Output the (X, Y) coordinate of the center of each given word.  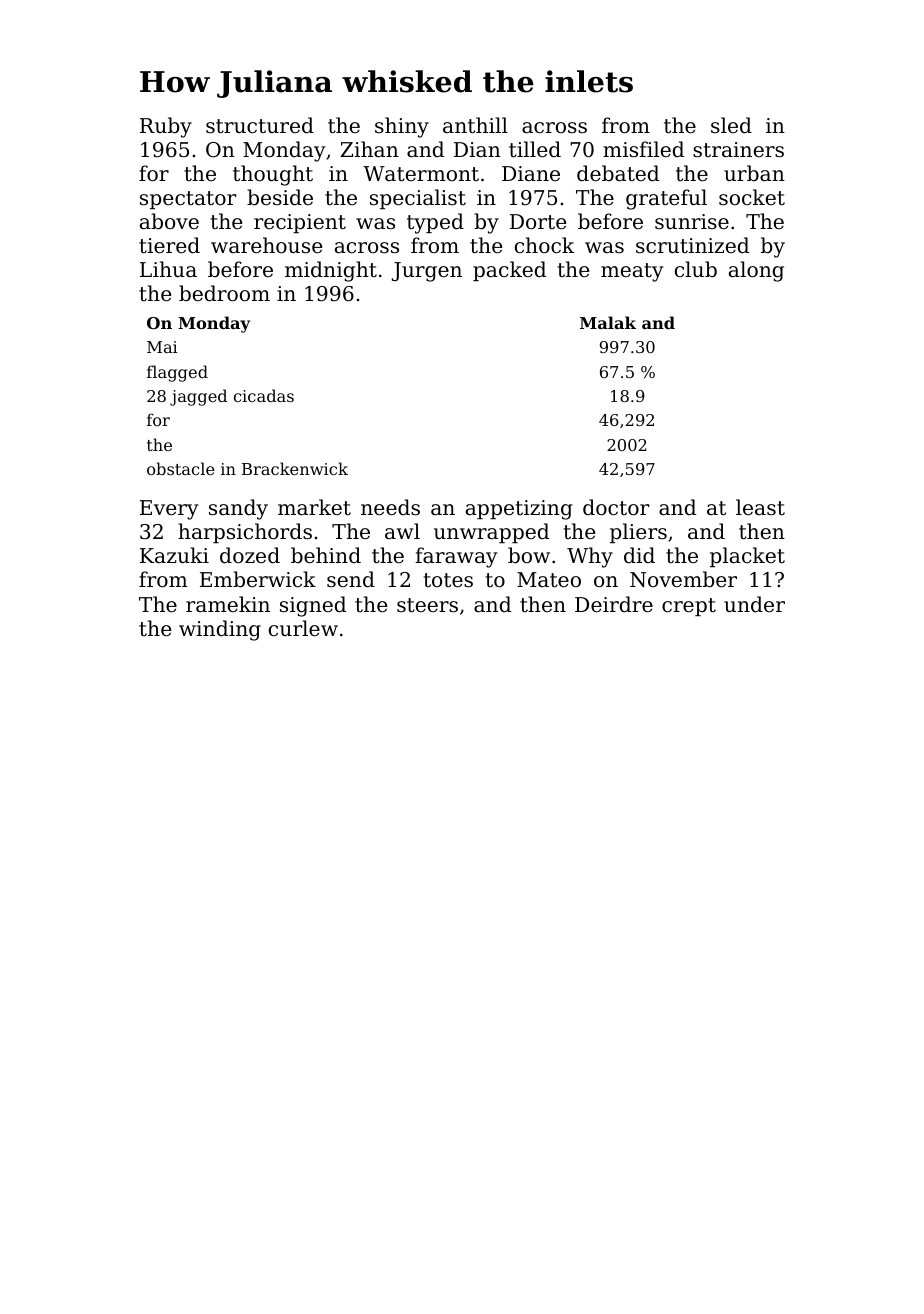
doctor (616, 507)
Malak (608, 322)
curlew (303, 628)
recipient (300, 223)
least (760, 507)
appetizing (519, 510)
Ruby (166, 127)
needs (390, 507)
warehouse (266, 245)
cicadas (264, 395)
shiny (402, 127)
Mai (162, 347)
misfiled (643, 149)
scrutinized (692, 245)
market (314, 507)
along (756, 271)
